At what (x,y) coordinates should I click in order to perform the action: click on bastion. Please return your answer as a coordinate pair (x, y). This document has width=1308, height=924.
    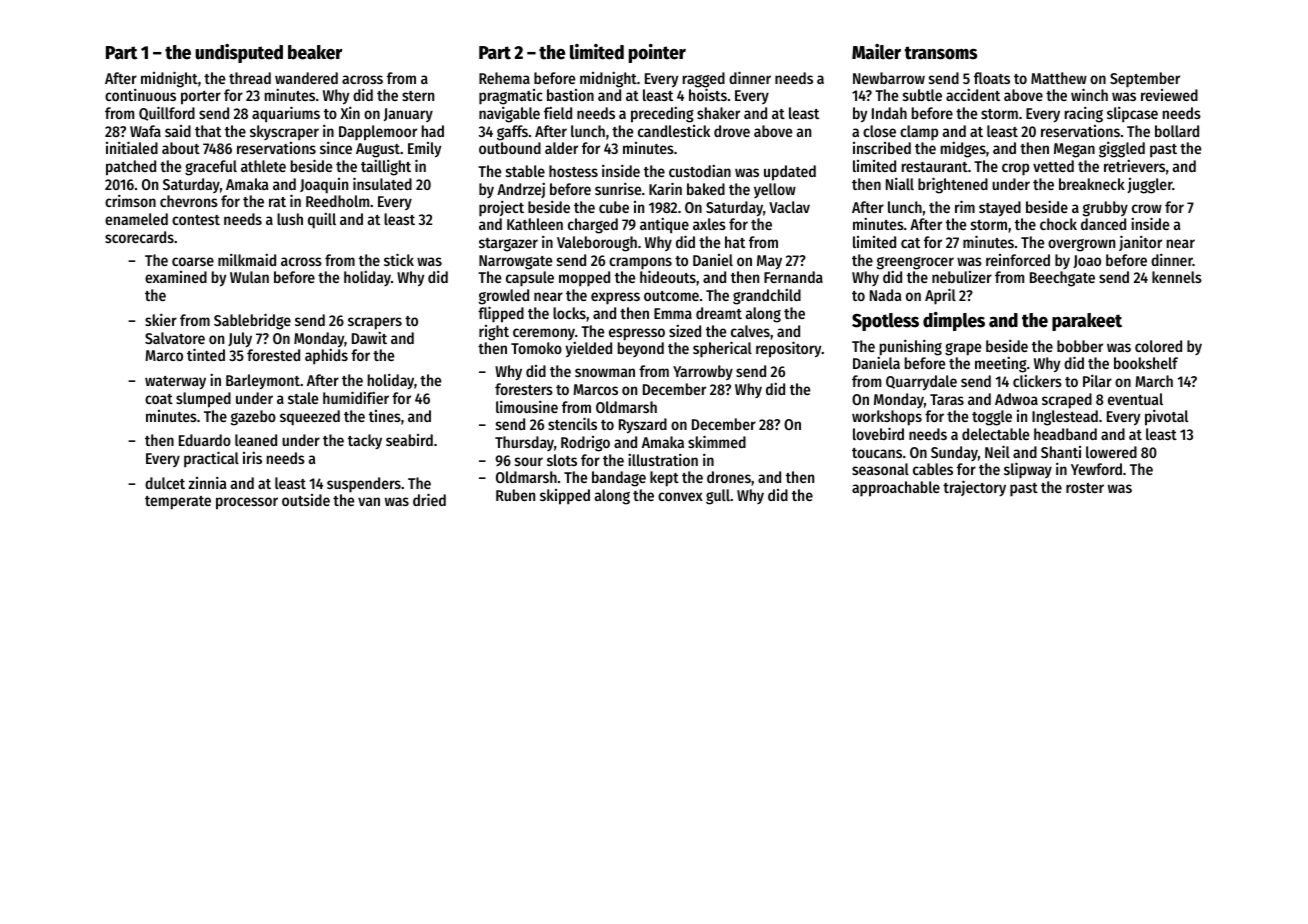
    Looking at the image, I should click on (570, 95).
